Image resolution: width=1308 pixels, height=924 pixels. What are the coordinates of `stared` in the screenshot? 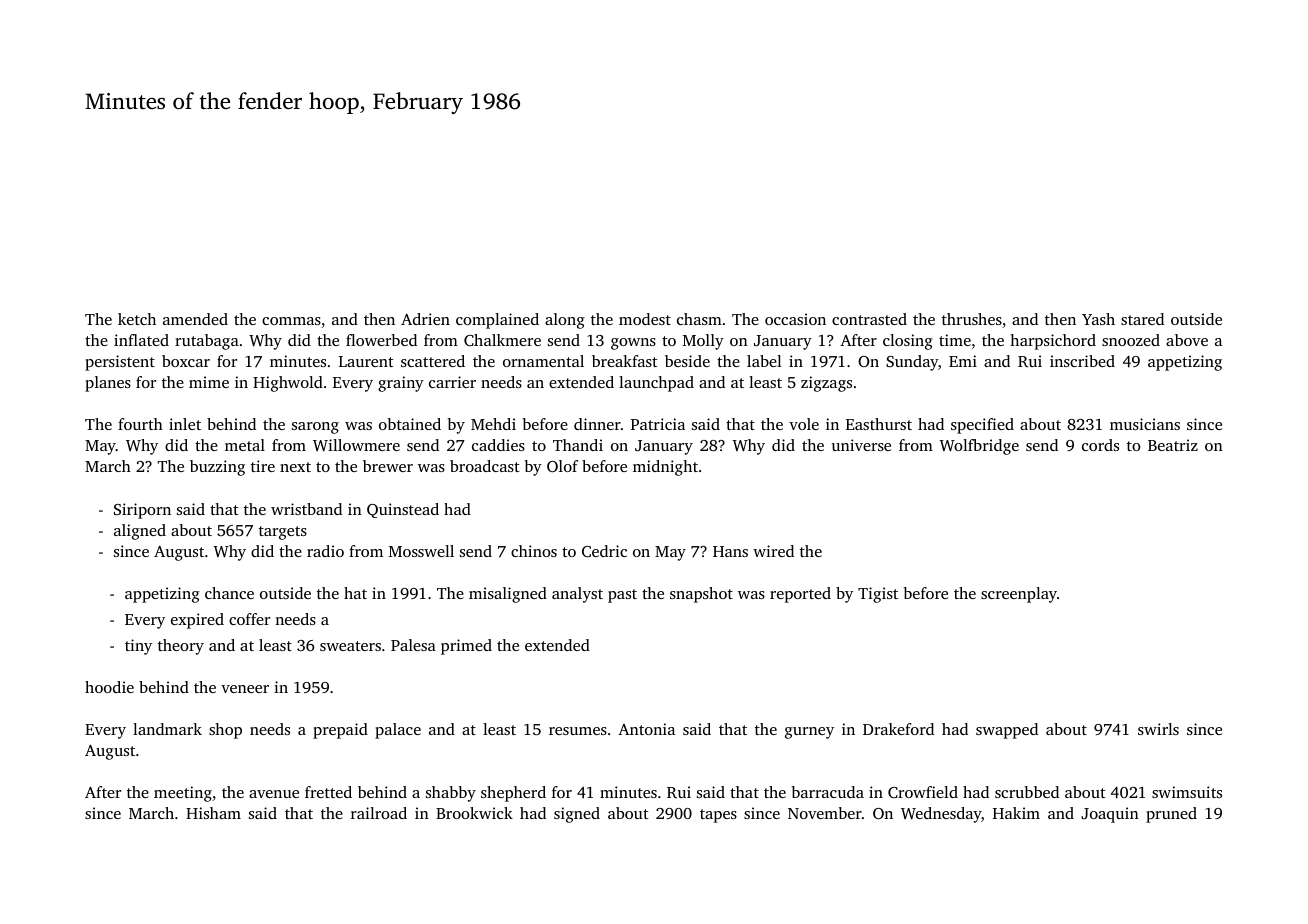 It's located at (1142, 319).
